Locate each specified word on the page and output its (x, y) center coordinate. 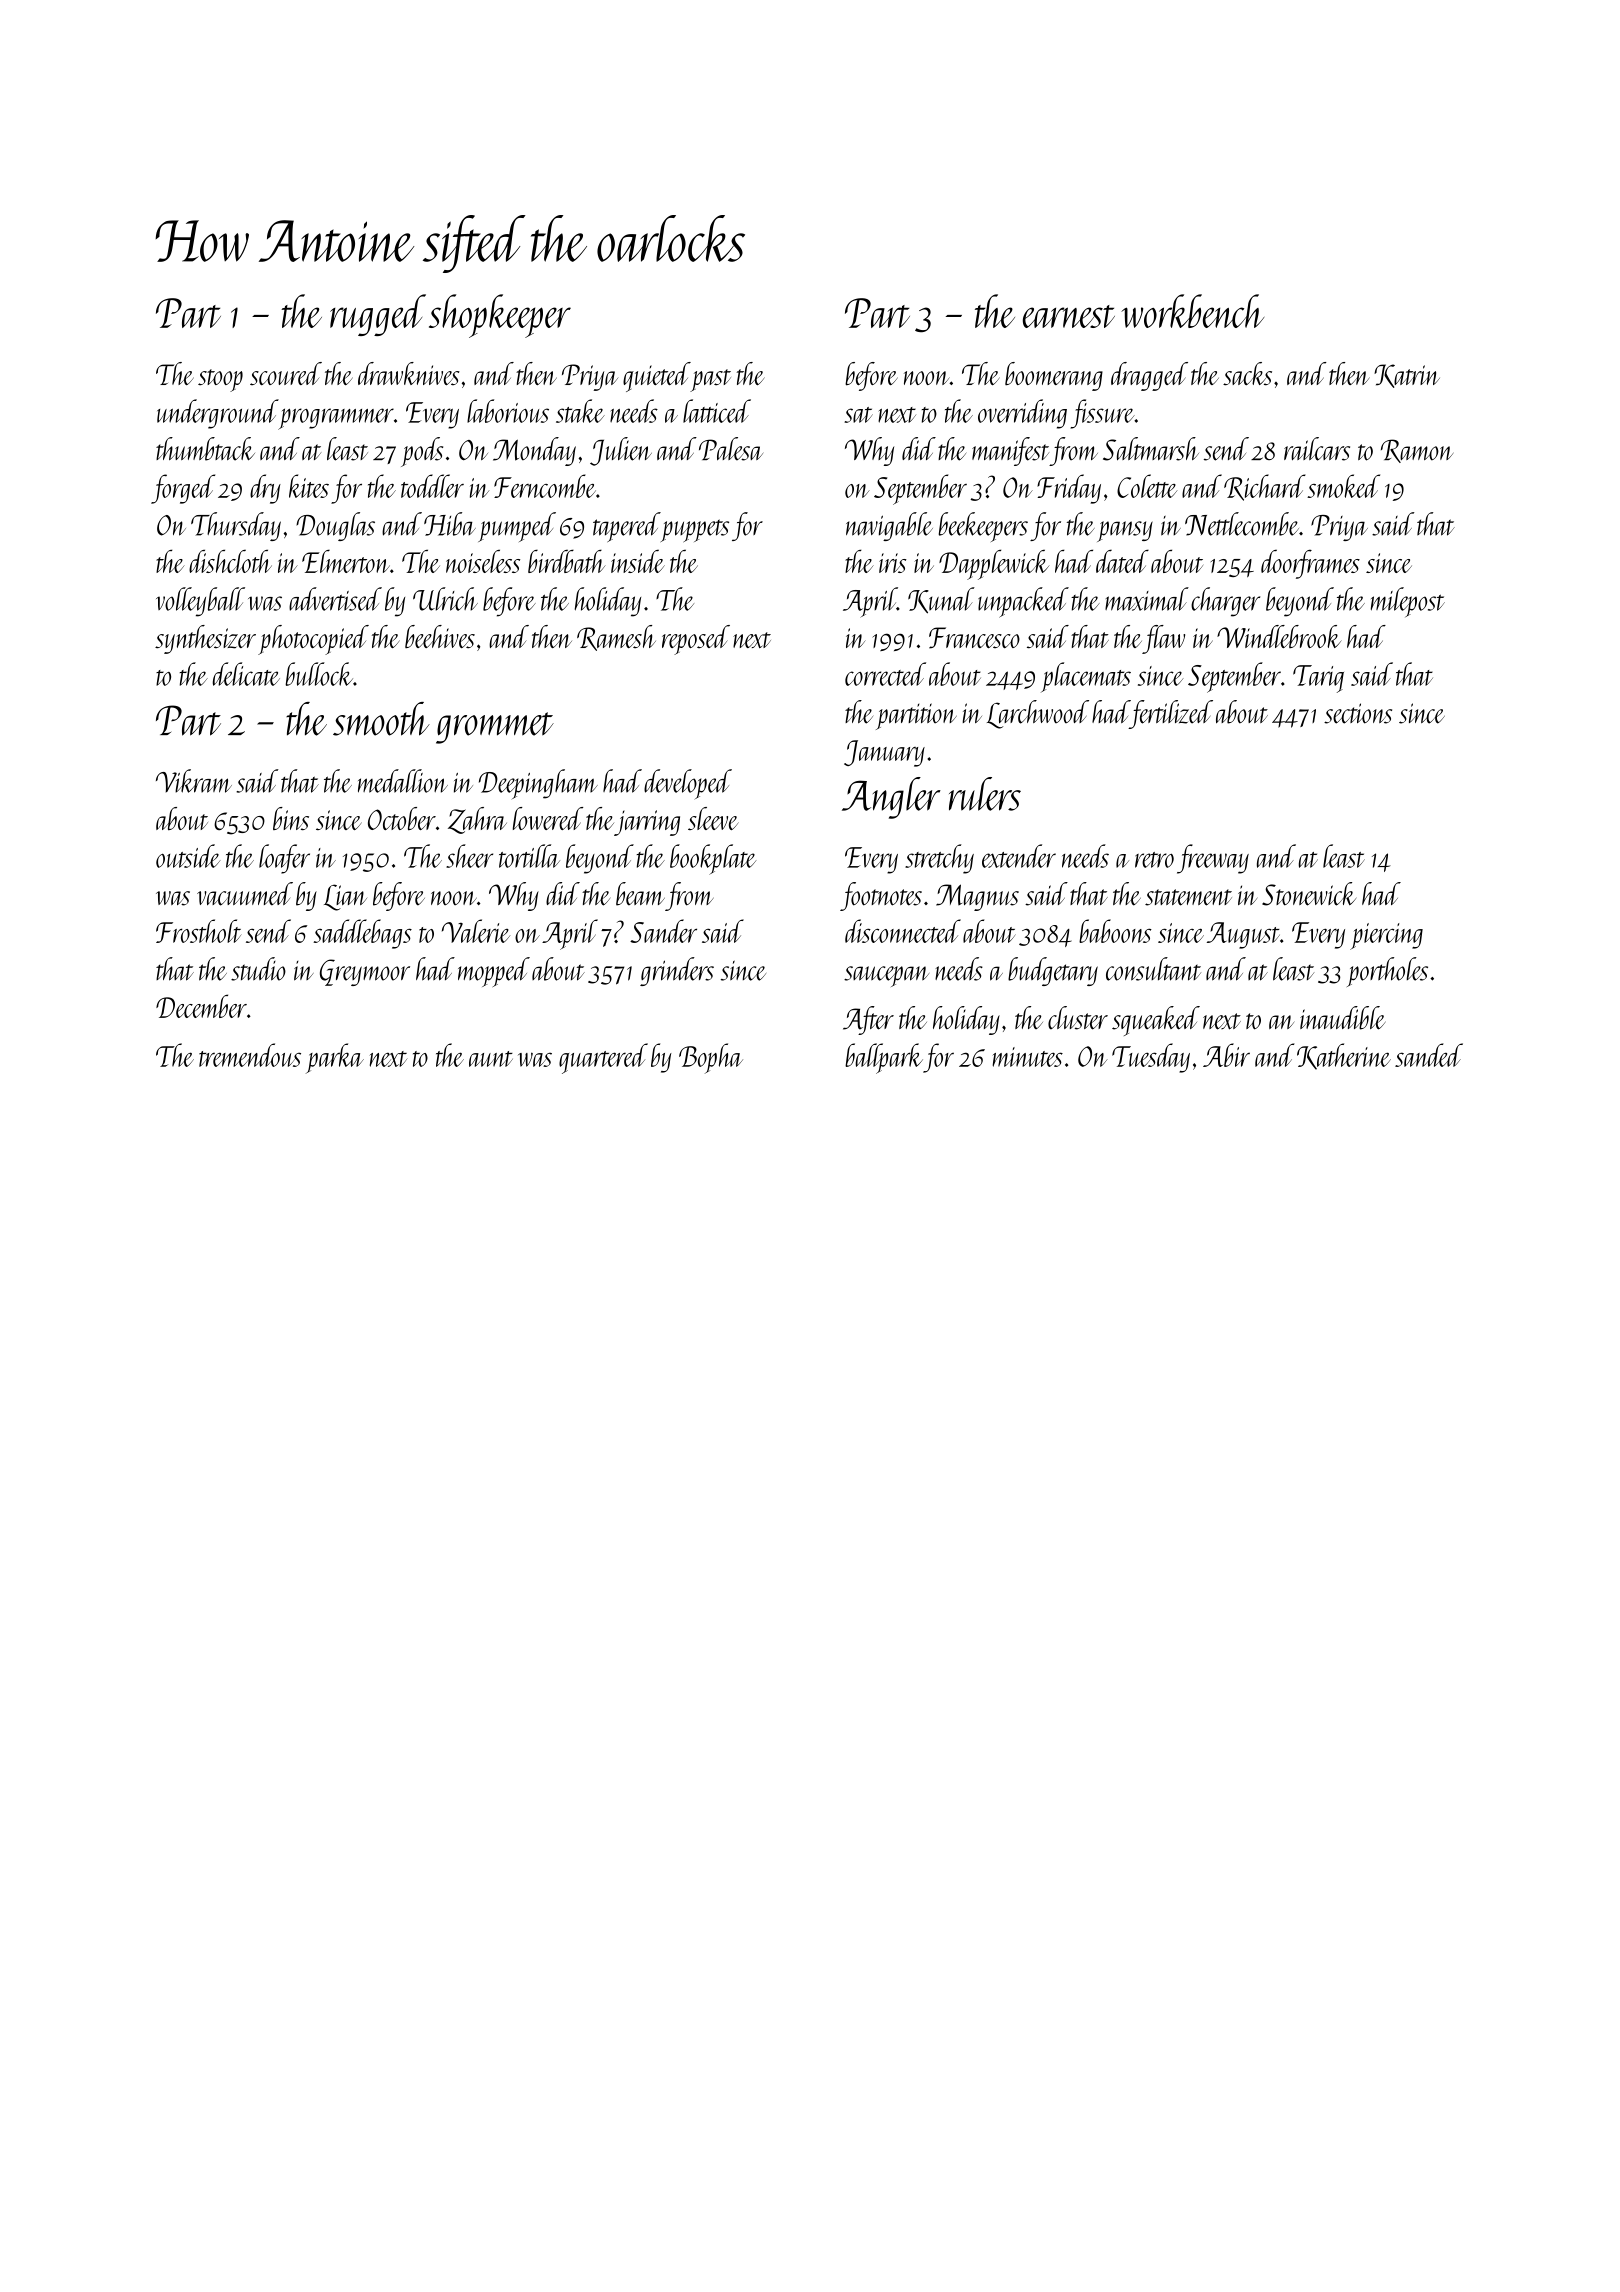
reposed (696, 640)
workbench (1192, 311)
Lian (345, 897)
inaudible (1342, 1018)
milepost (1408, 602)
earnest (1069, 316)
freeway (1213, 859)
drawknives (409, 373)
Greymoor (365, 972)
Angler (891, 798)
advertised (335, 599)
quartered (603, 1058)
